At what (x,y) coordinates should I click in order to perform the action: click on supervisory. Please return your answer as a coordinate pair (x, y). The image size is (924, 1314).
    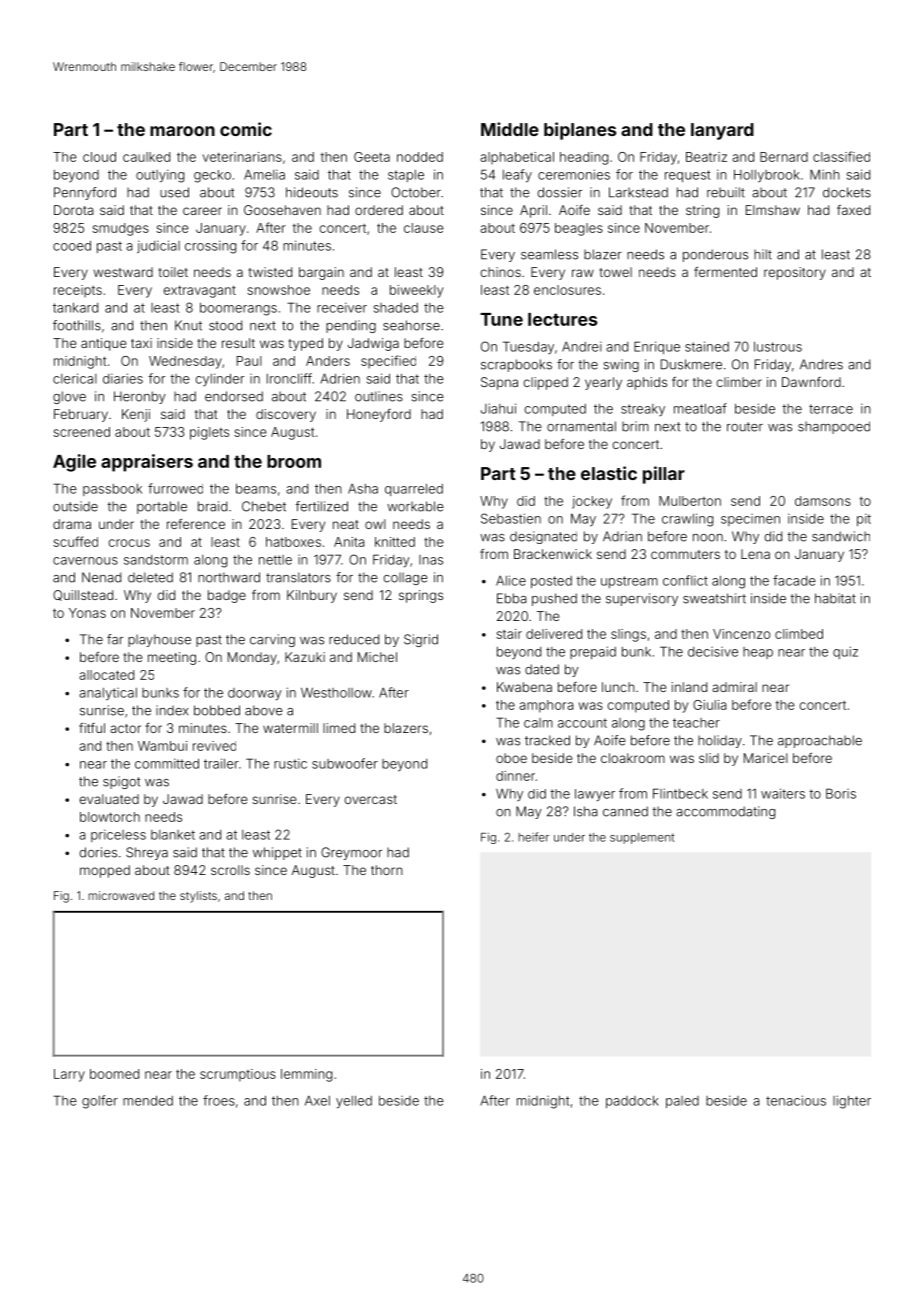
    Looking at the image, I should click on (642, 599).
